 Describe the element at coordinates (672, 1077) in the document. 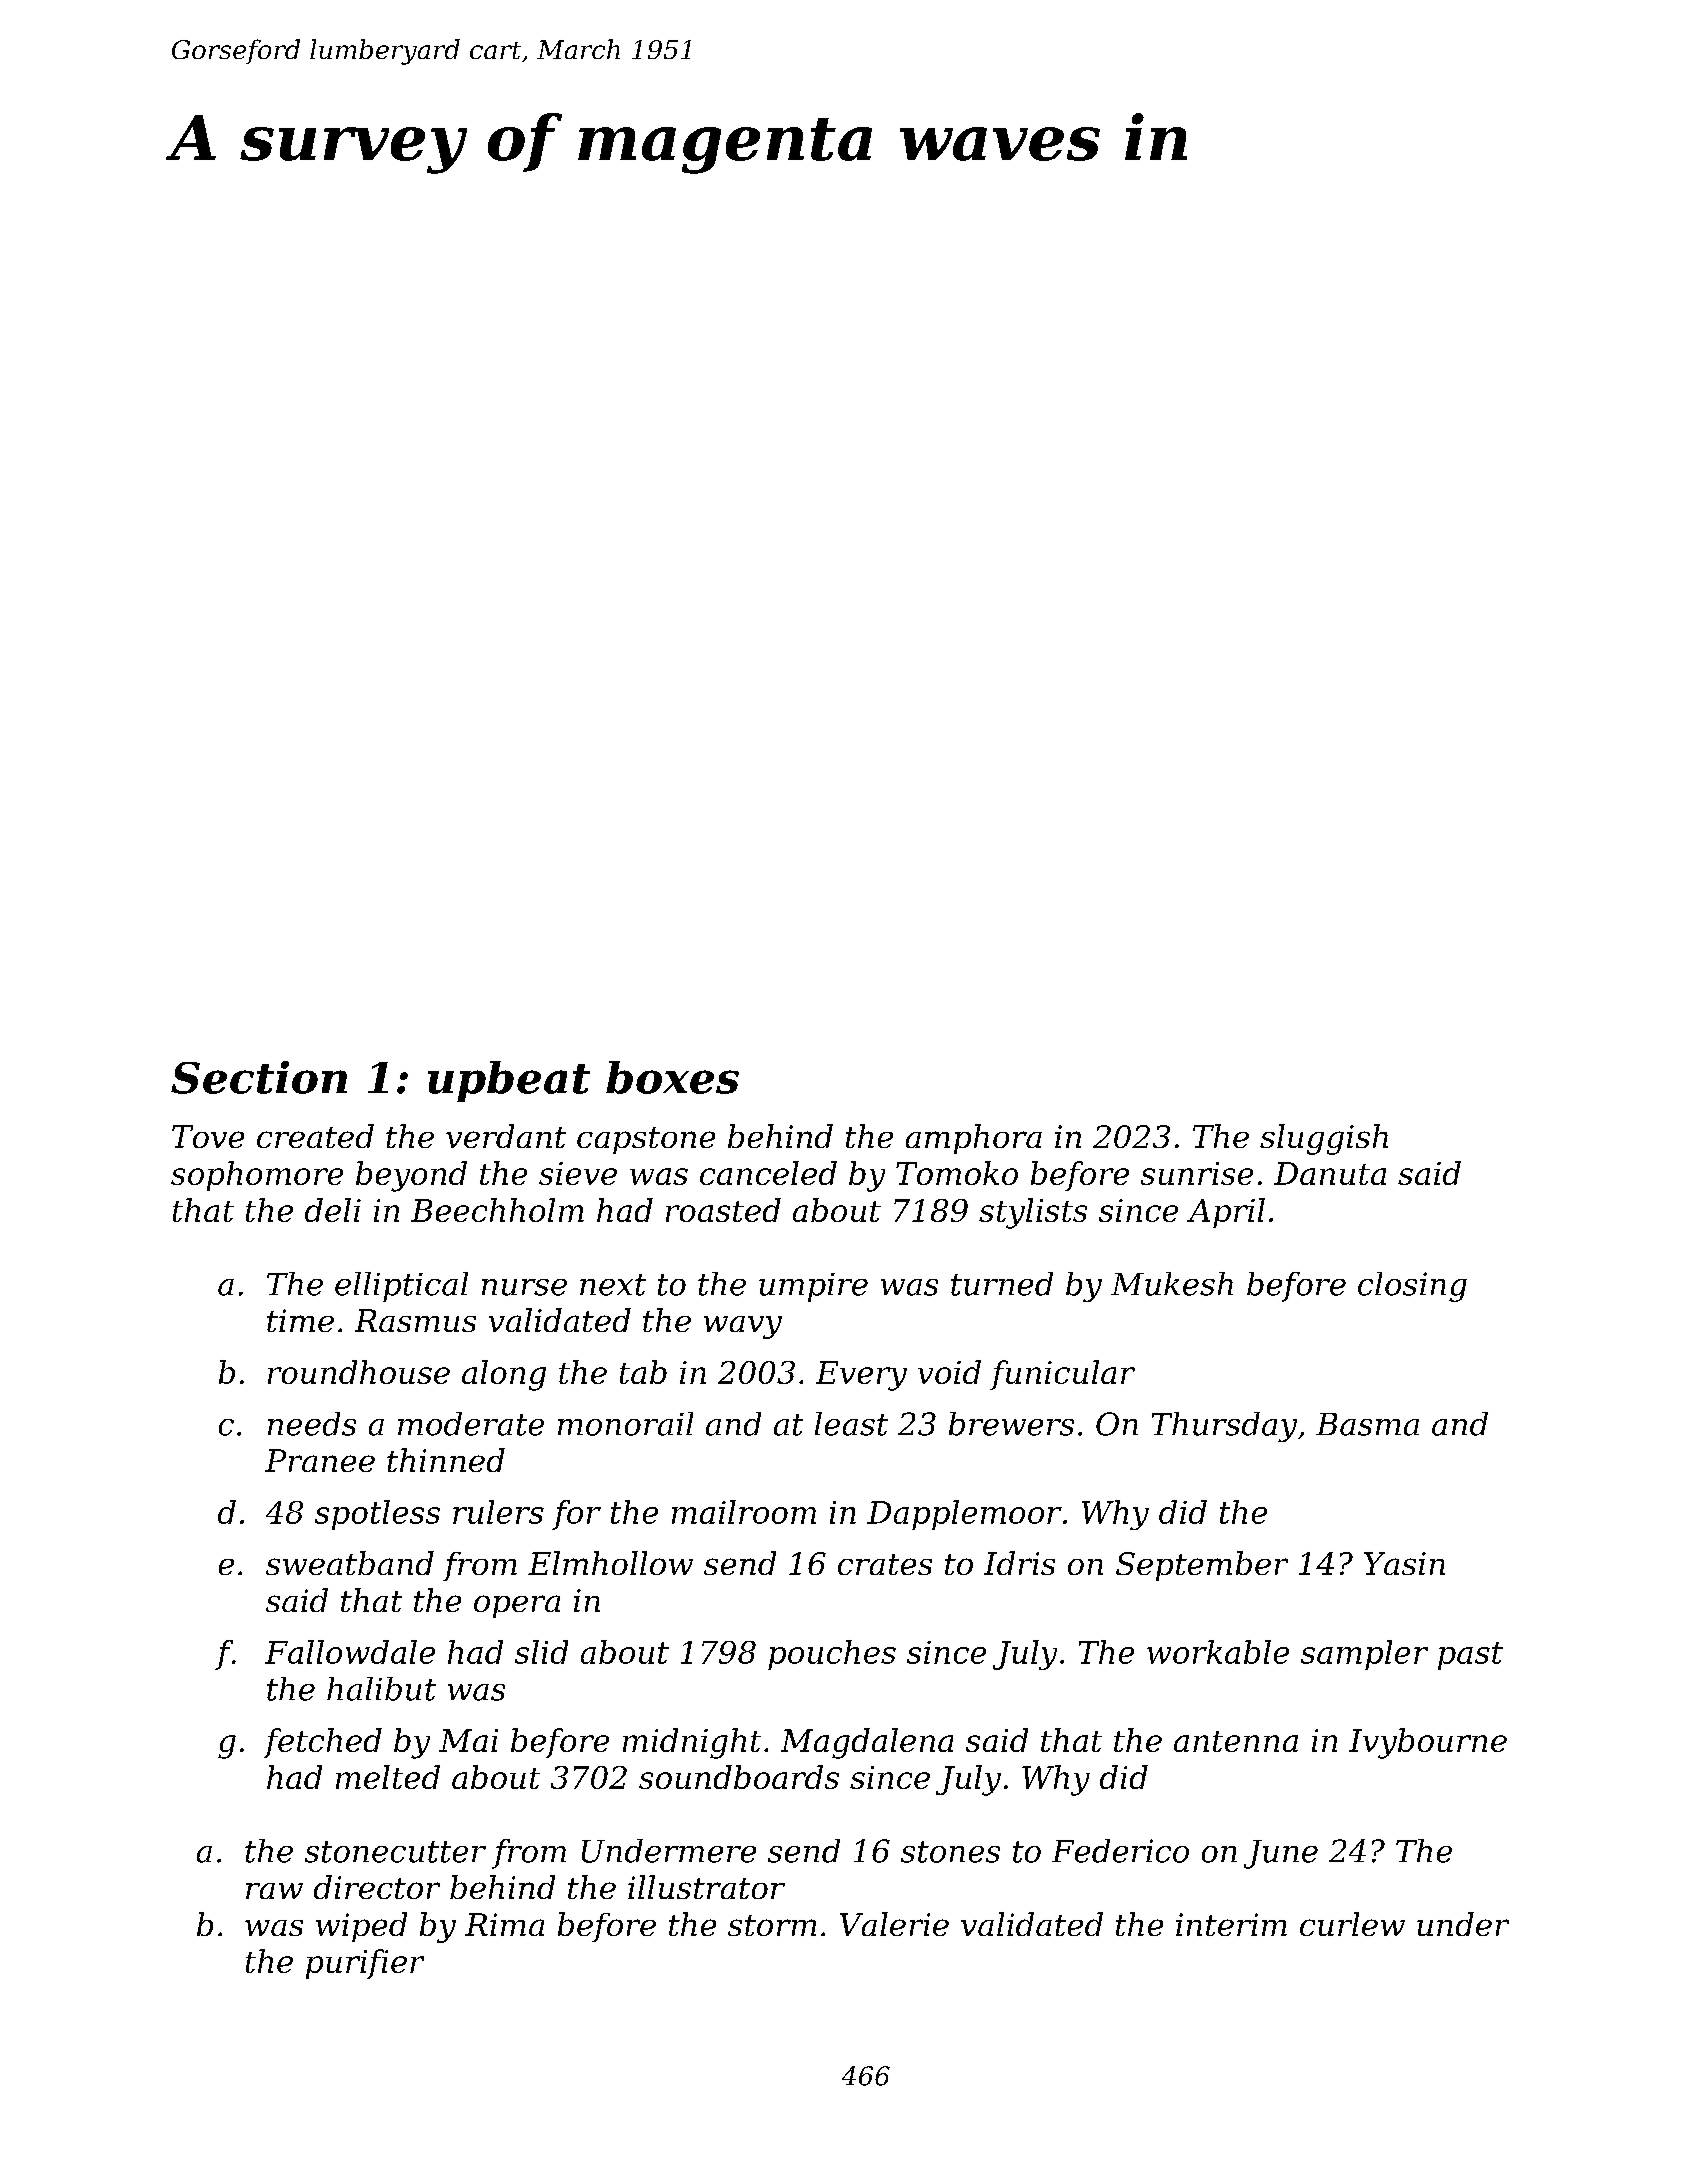

I see `boxes` at that location.
